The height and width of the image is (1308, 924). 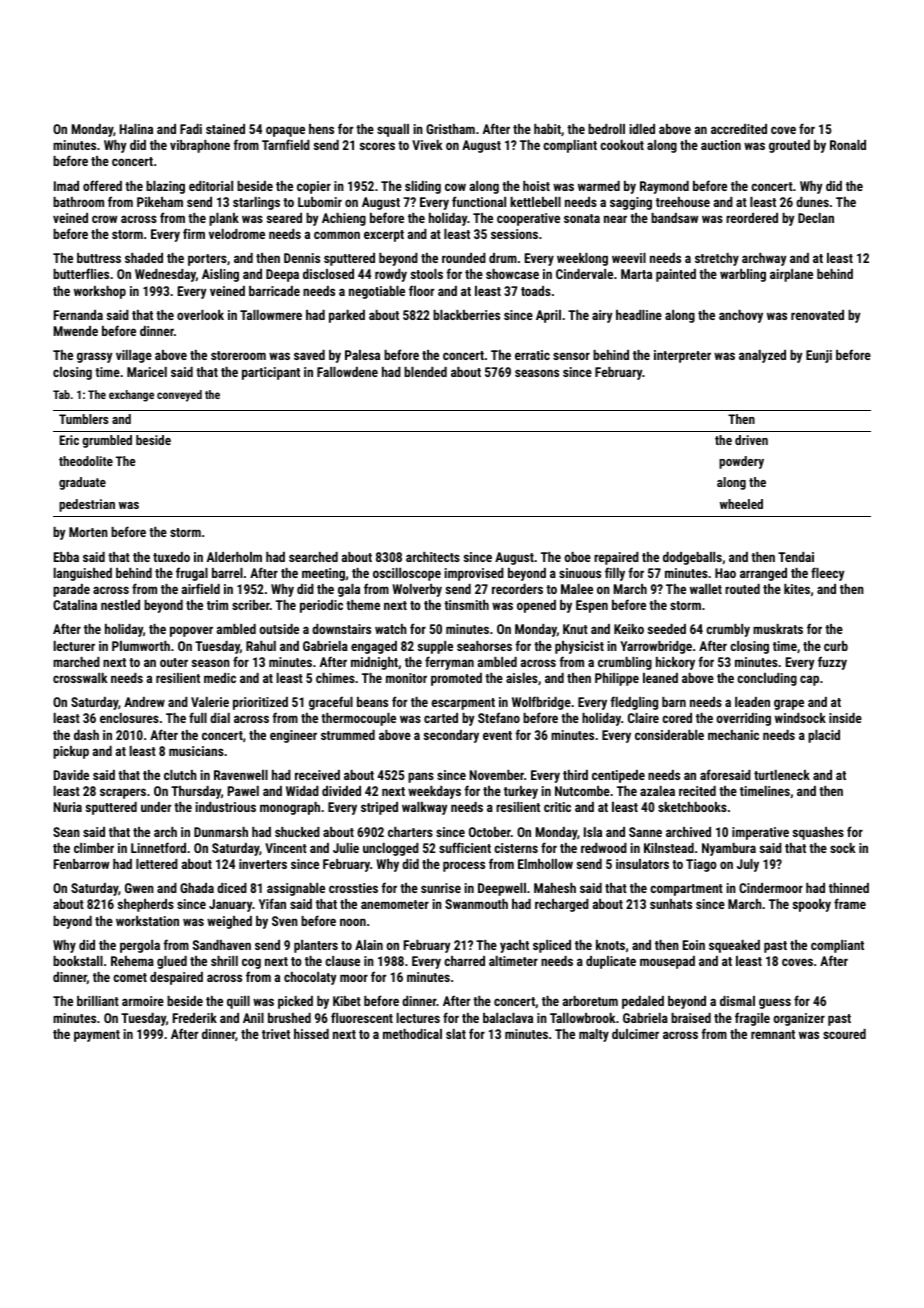 I want to click on Tarnfield, so click(x=286, y=144).
